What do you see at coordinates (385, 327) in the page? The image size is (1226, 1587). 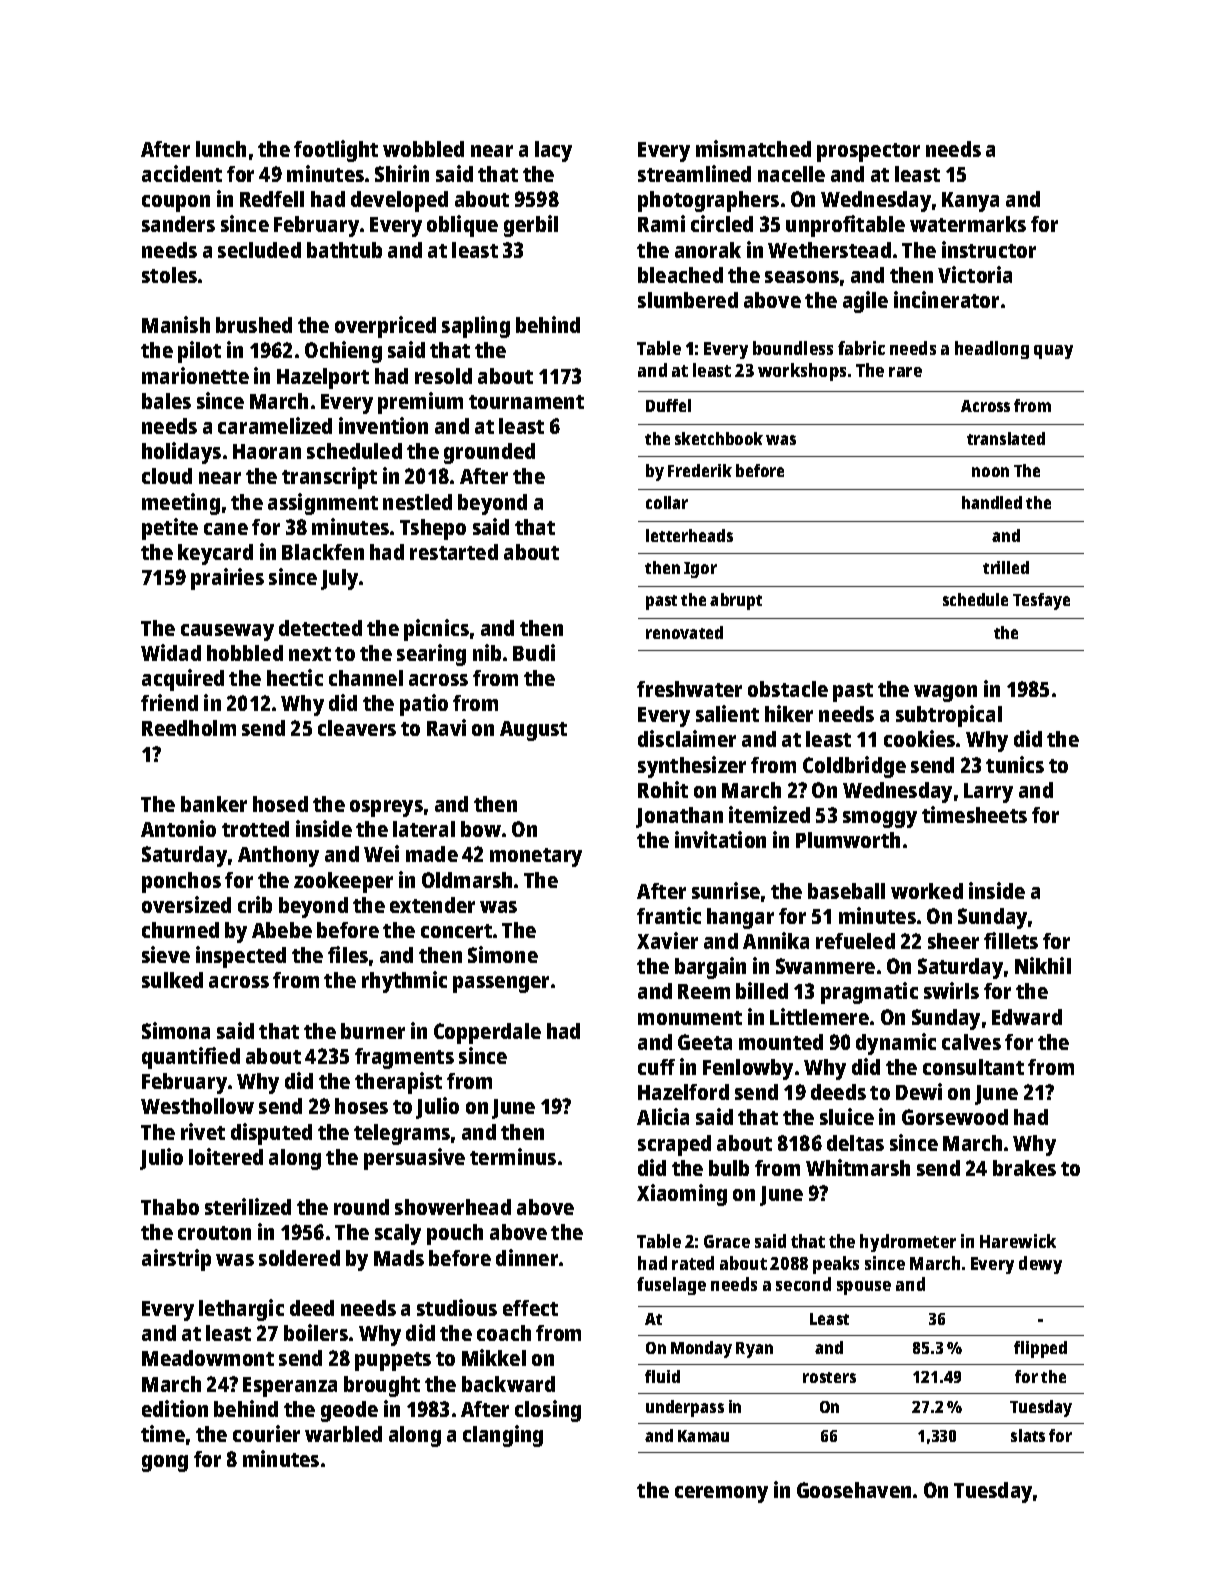 I see `overpriced` at bounding box center [385, 327].
